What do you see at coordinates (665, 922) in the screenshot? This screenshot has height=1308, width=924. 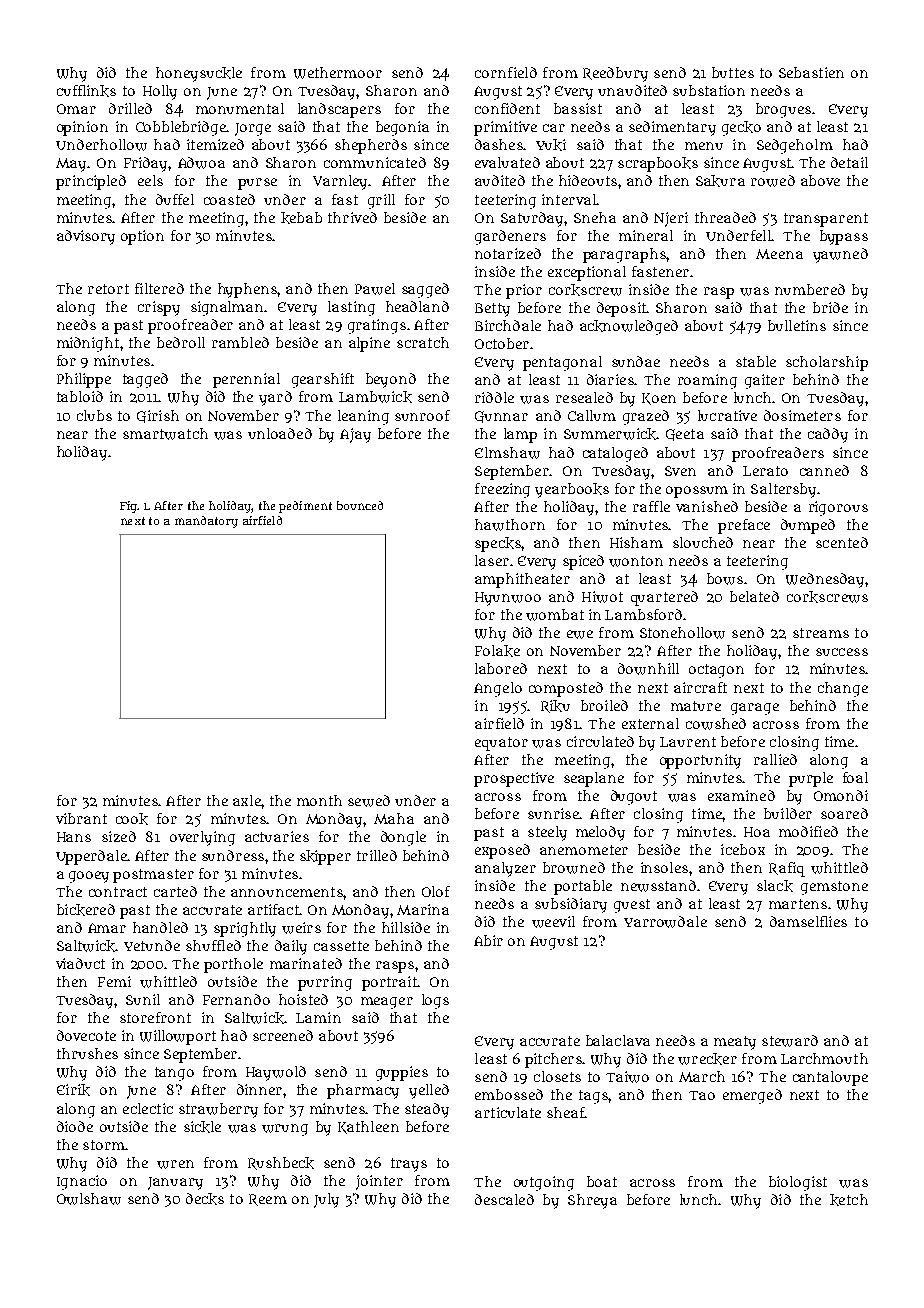 I see `Yarrowdale` at bounding box center [665, 922].
